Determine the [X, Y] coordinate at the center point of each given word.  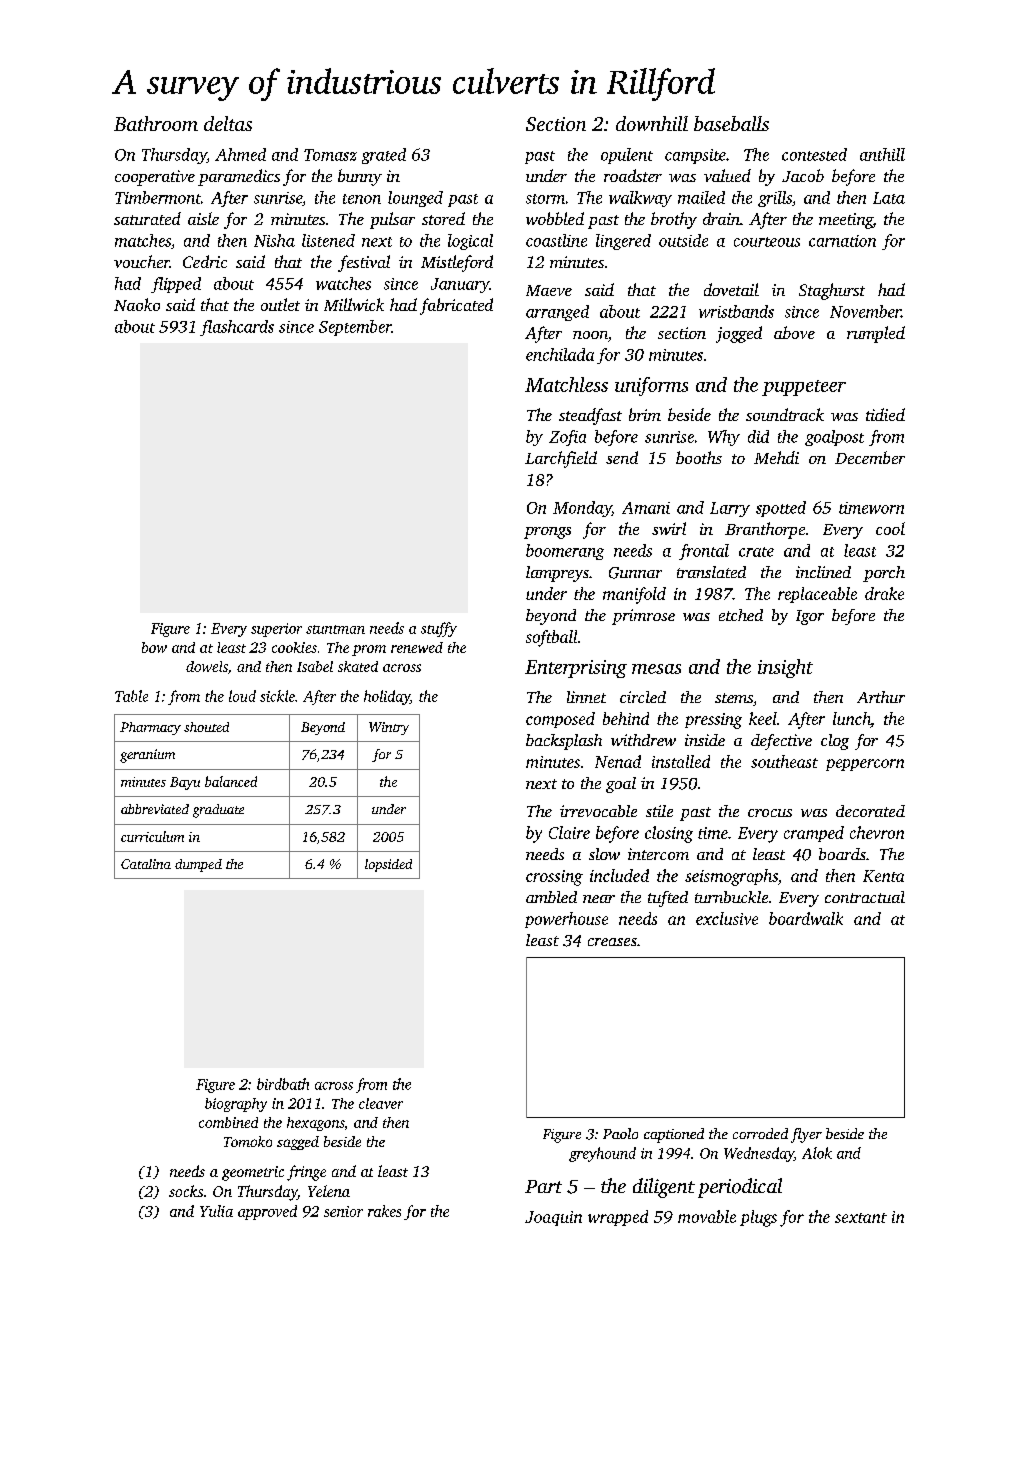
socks [186, 1191]
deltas [228, 123]
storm [545, 199]
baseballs [731, 123]
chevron [877, 832]
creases [612, 942]
